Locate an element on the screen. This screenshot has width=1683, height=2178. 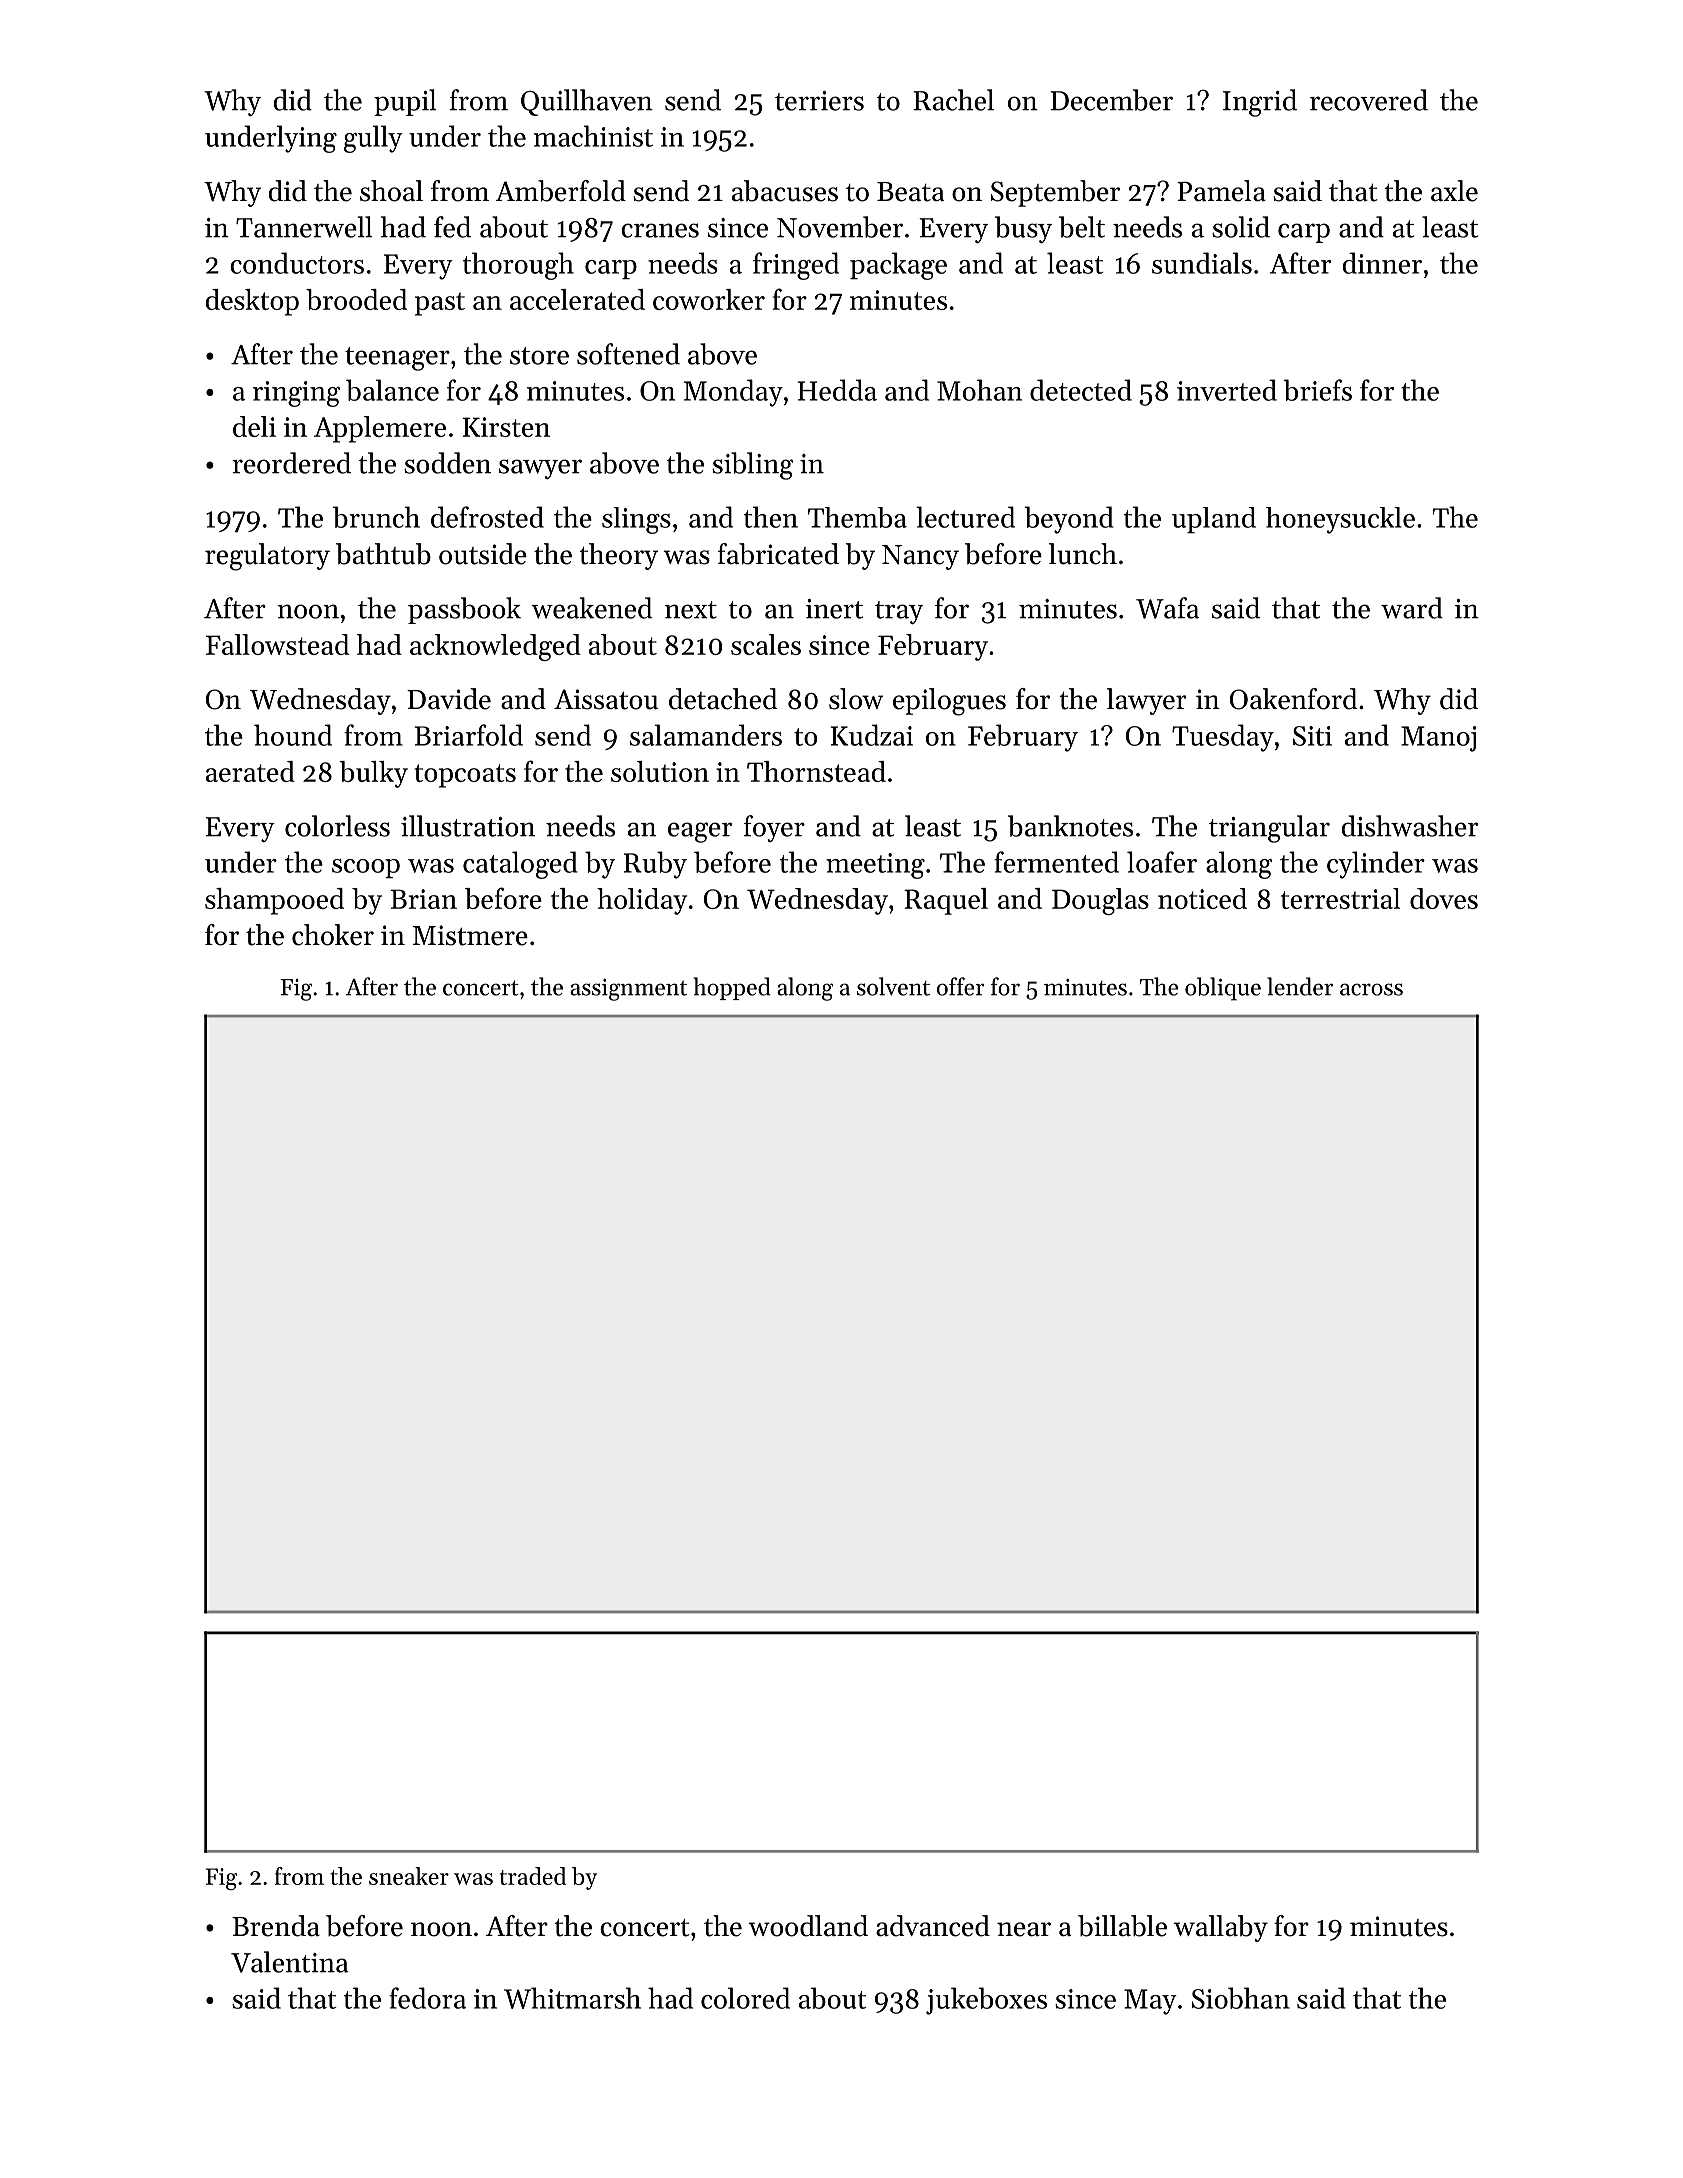
Siobhan is located at coordinates (1241, 1998).
